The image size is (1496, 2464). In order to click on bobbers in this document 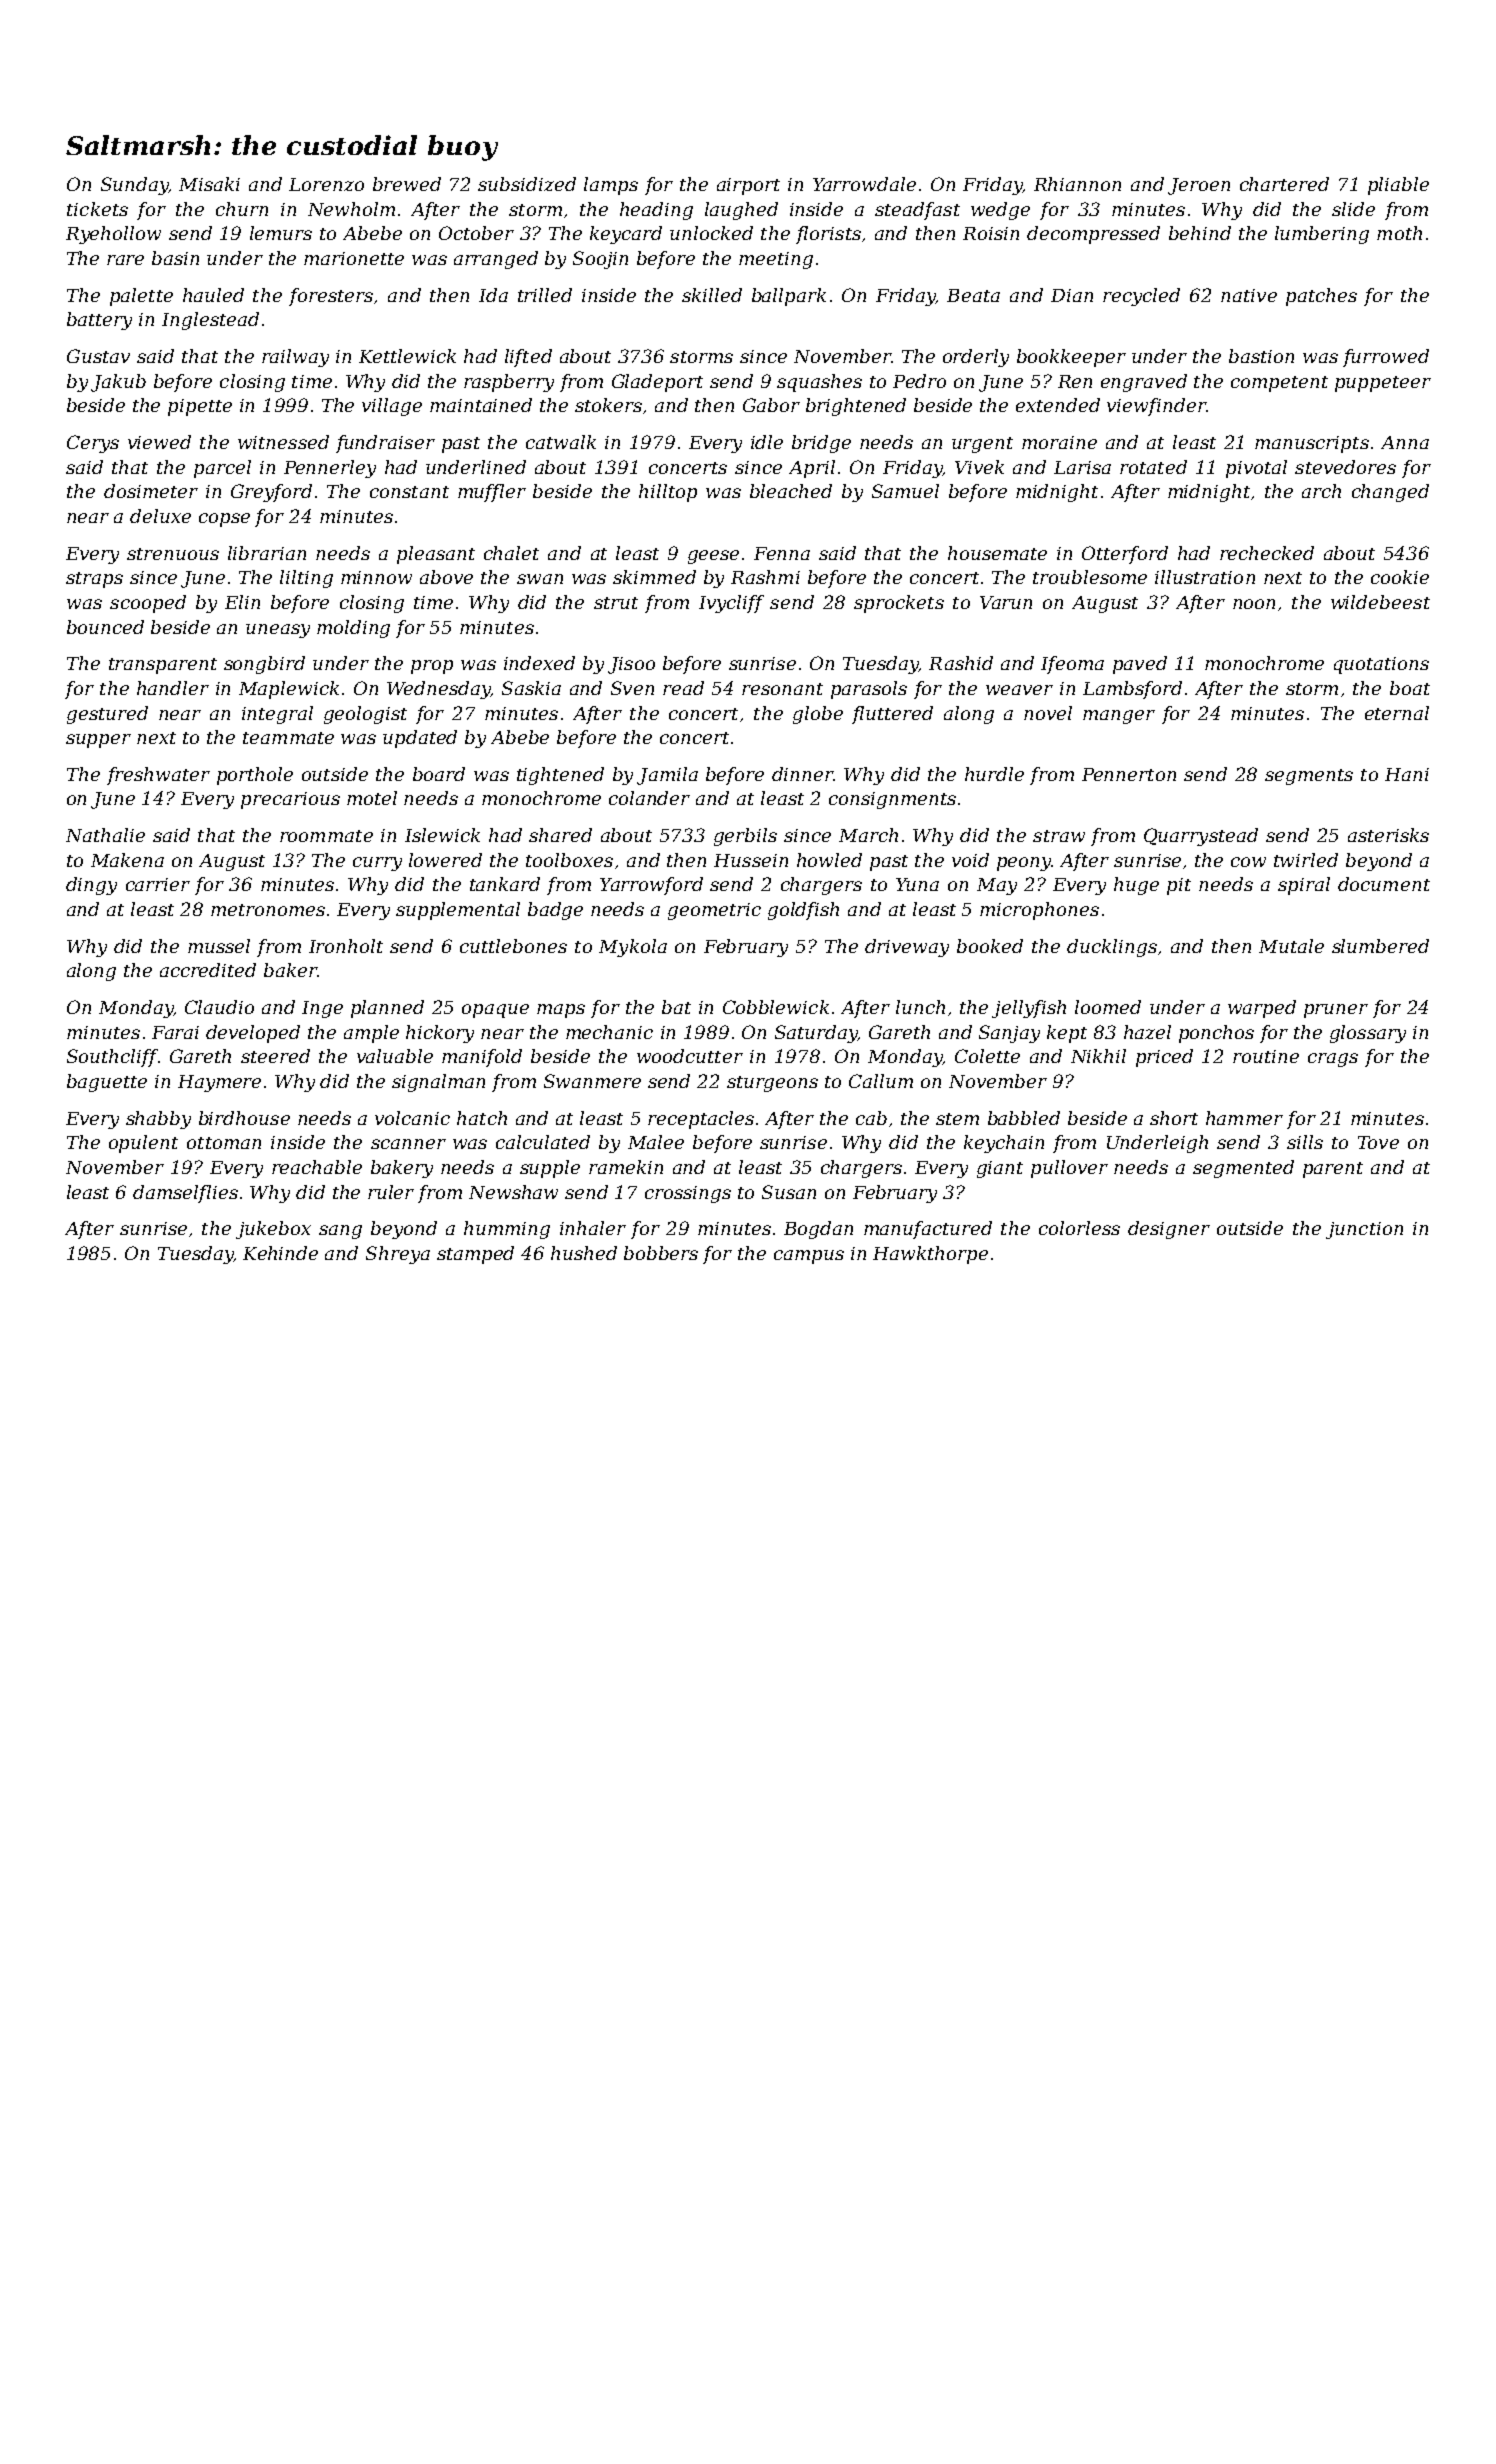, I will do `click(661, 1253)`.
